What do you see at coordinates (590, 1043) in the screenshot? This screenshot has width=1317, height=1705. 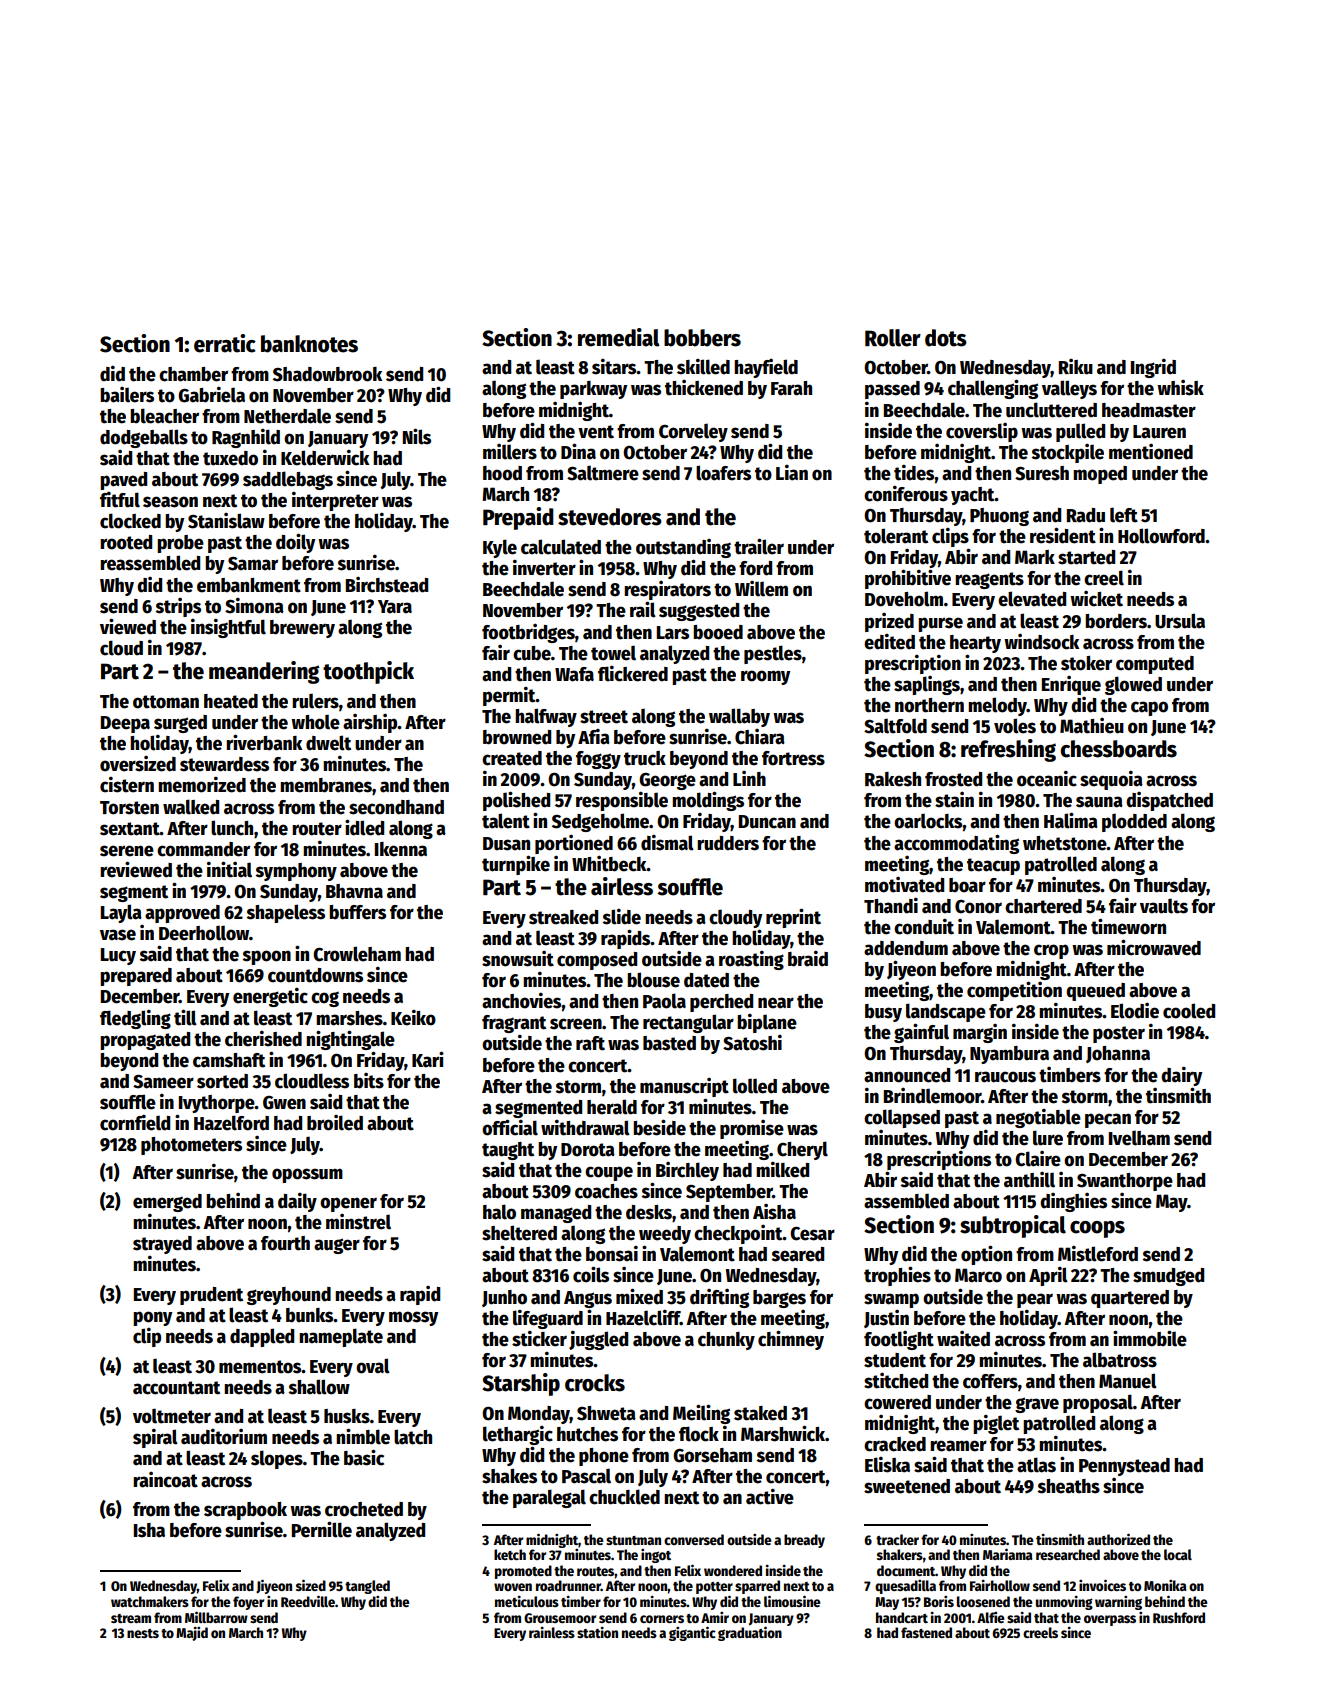 I see `raft` at bounding box center [590, 1043].
